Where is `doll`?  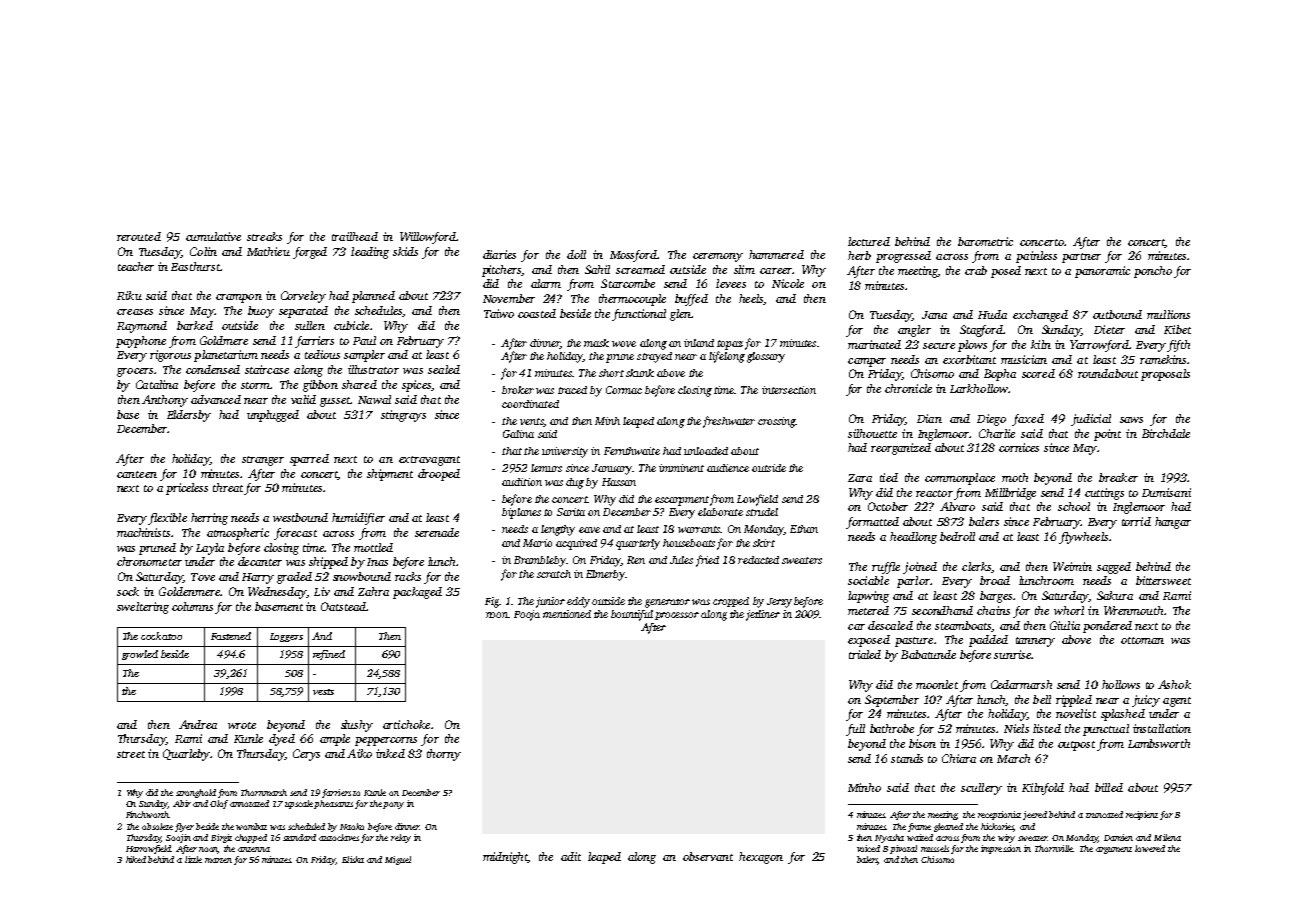
doll is located at coordinates (576, 254).
